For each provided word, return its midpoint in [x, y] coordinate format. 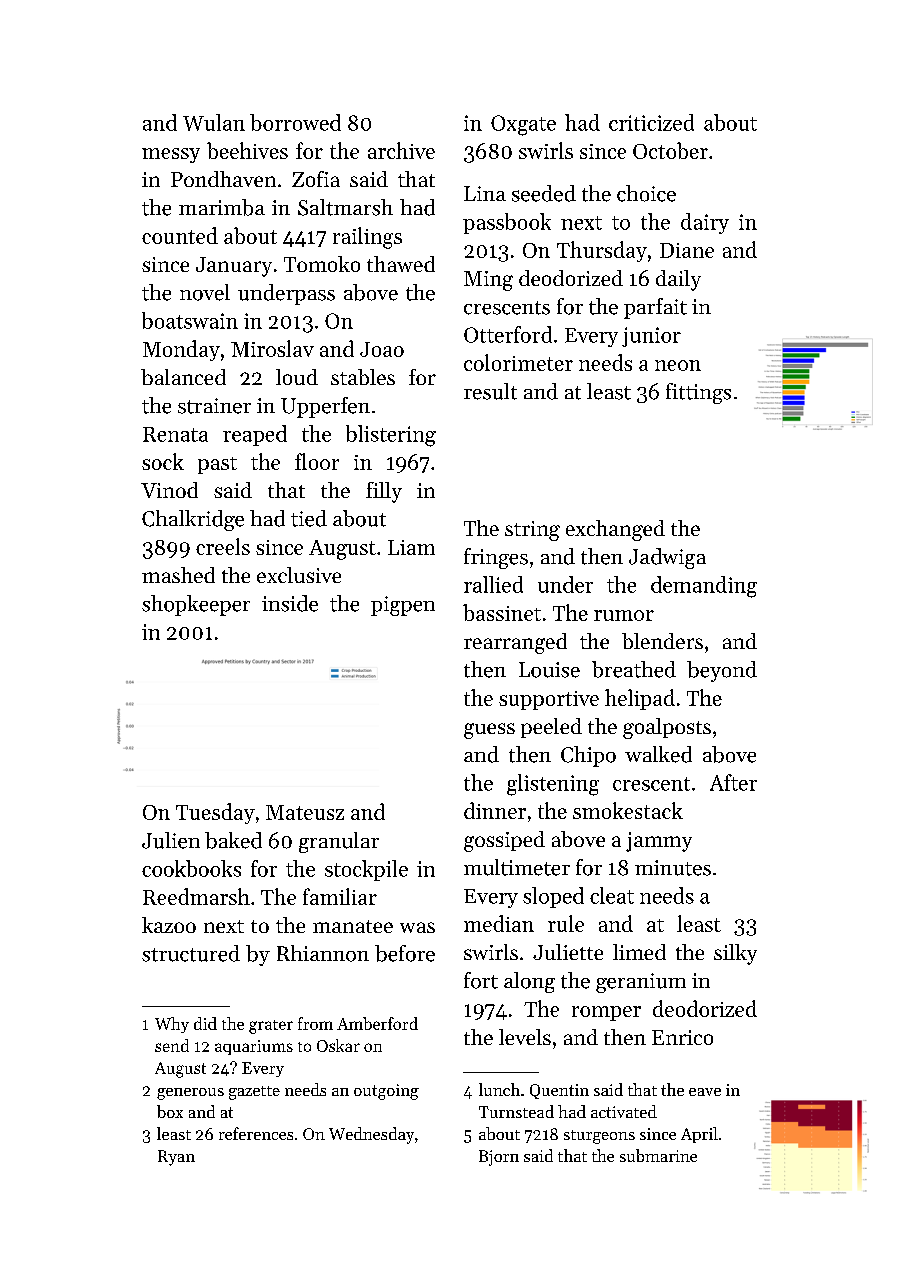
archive [401, 150]
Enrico [682, 1037]
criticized [651, 122]
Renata [175, 434]
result [490, 391]
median [499, 923]
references [256, 1133]
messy [171, 155]
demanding [704, 587]
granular [339, 842]
